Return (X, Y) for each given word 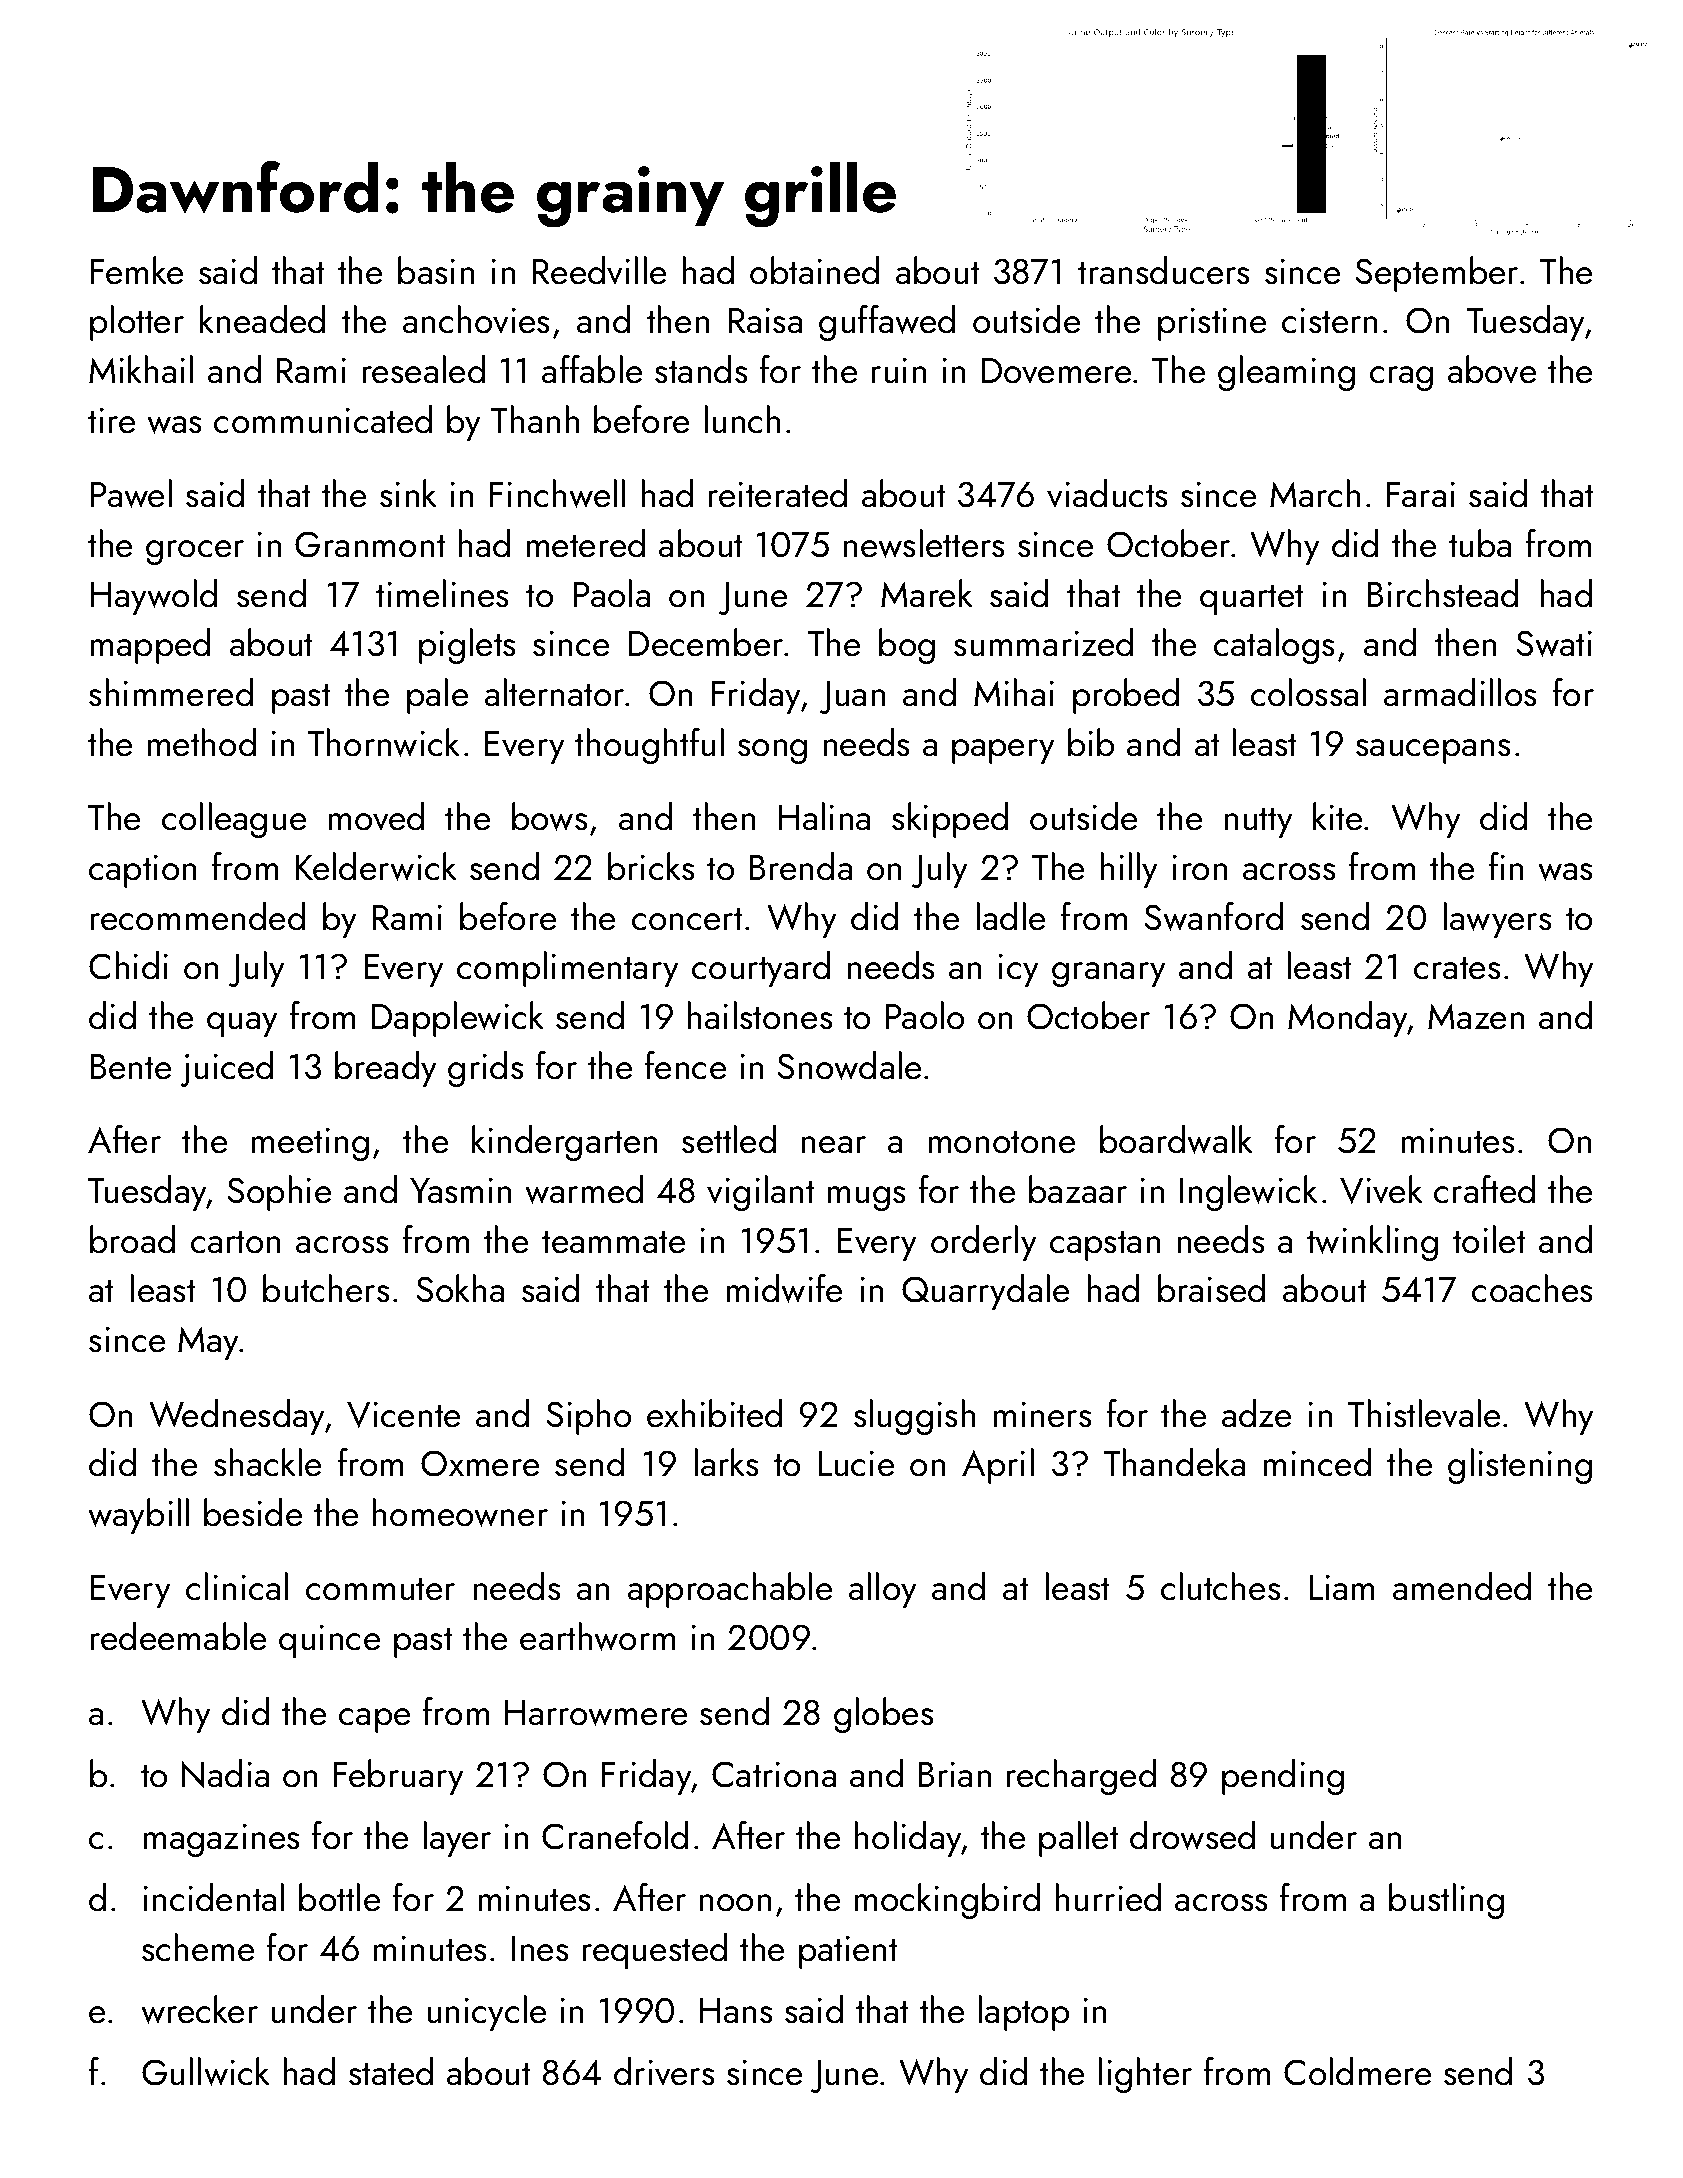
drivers (664, 2071)
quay (242, 1024)
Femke (137, 270)
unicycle (486, 2013)
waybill (138, 1516)
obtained (814, 270)
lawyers (1497, 920)
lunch (742, 419)
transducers (1164, 270)
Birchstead (1443, 593)
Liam (1342, 1588)
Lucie (856, 1464)
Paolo (925, 1015)
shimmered (171, 692)
